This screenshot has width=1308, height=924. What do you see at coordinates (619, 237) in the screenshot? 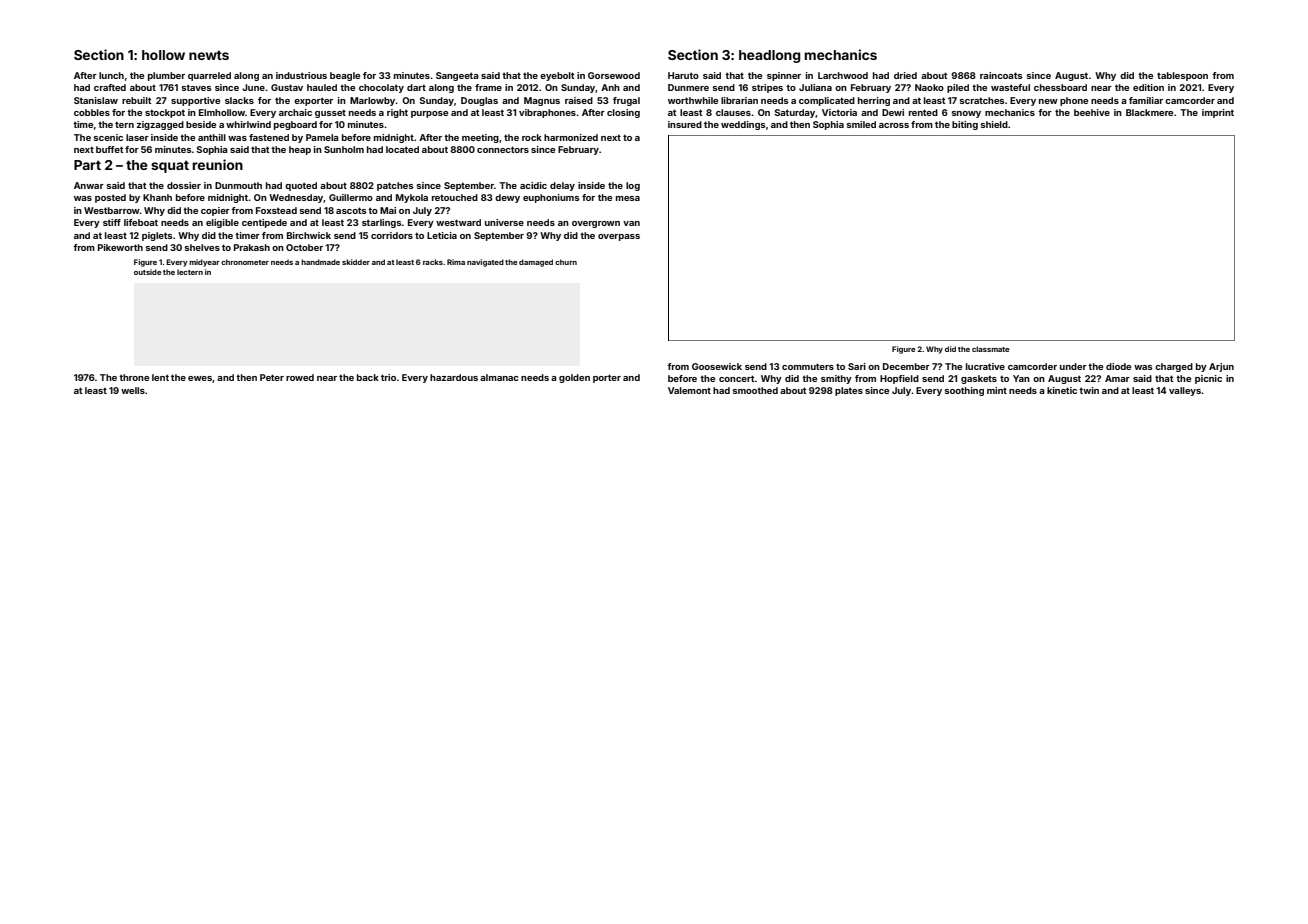
I see `overpass` at bounding box center [619, 237].
